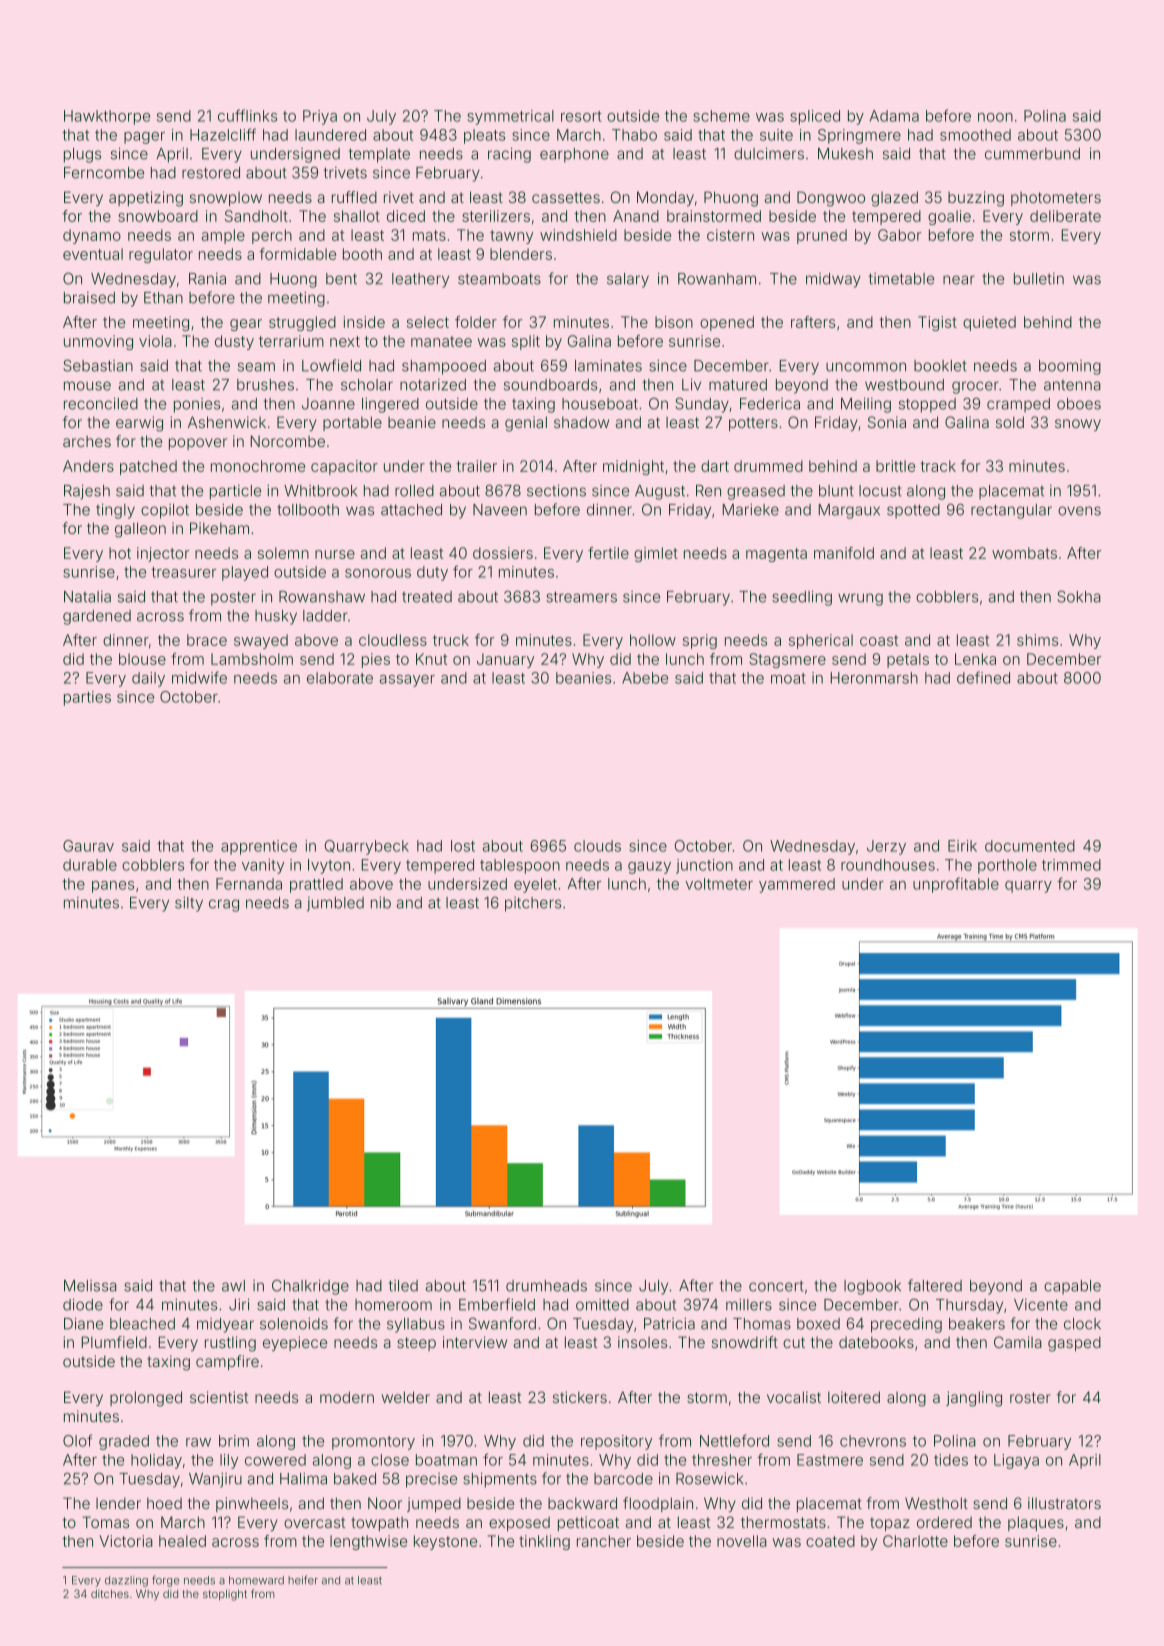  Describe the element at coordinates (797, 885) in the page. I see `yammered` at that location.
